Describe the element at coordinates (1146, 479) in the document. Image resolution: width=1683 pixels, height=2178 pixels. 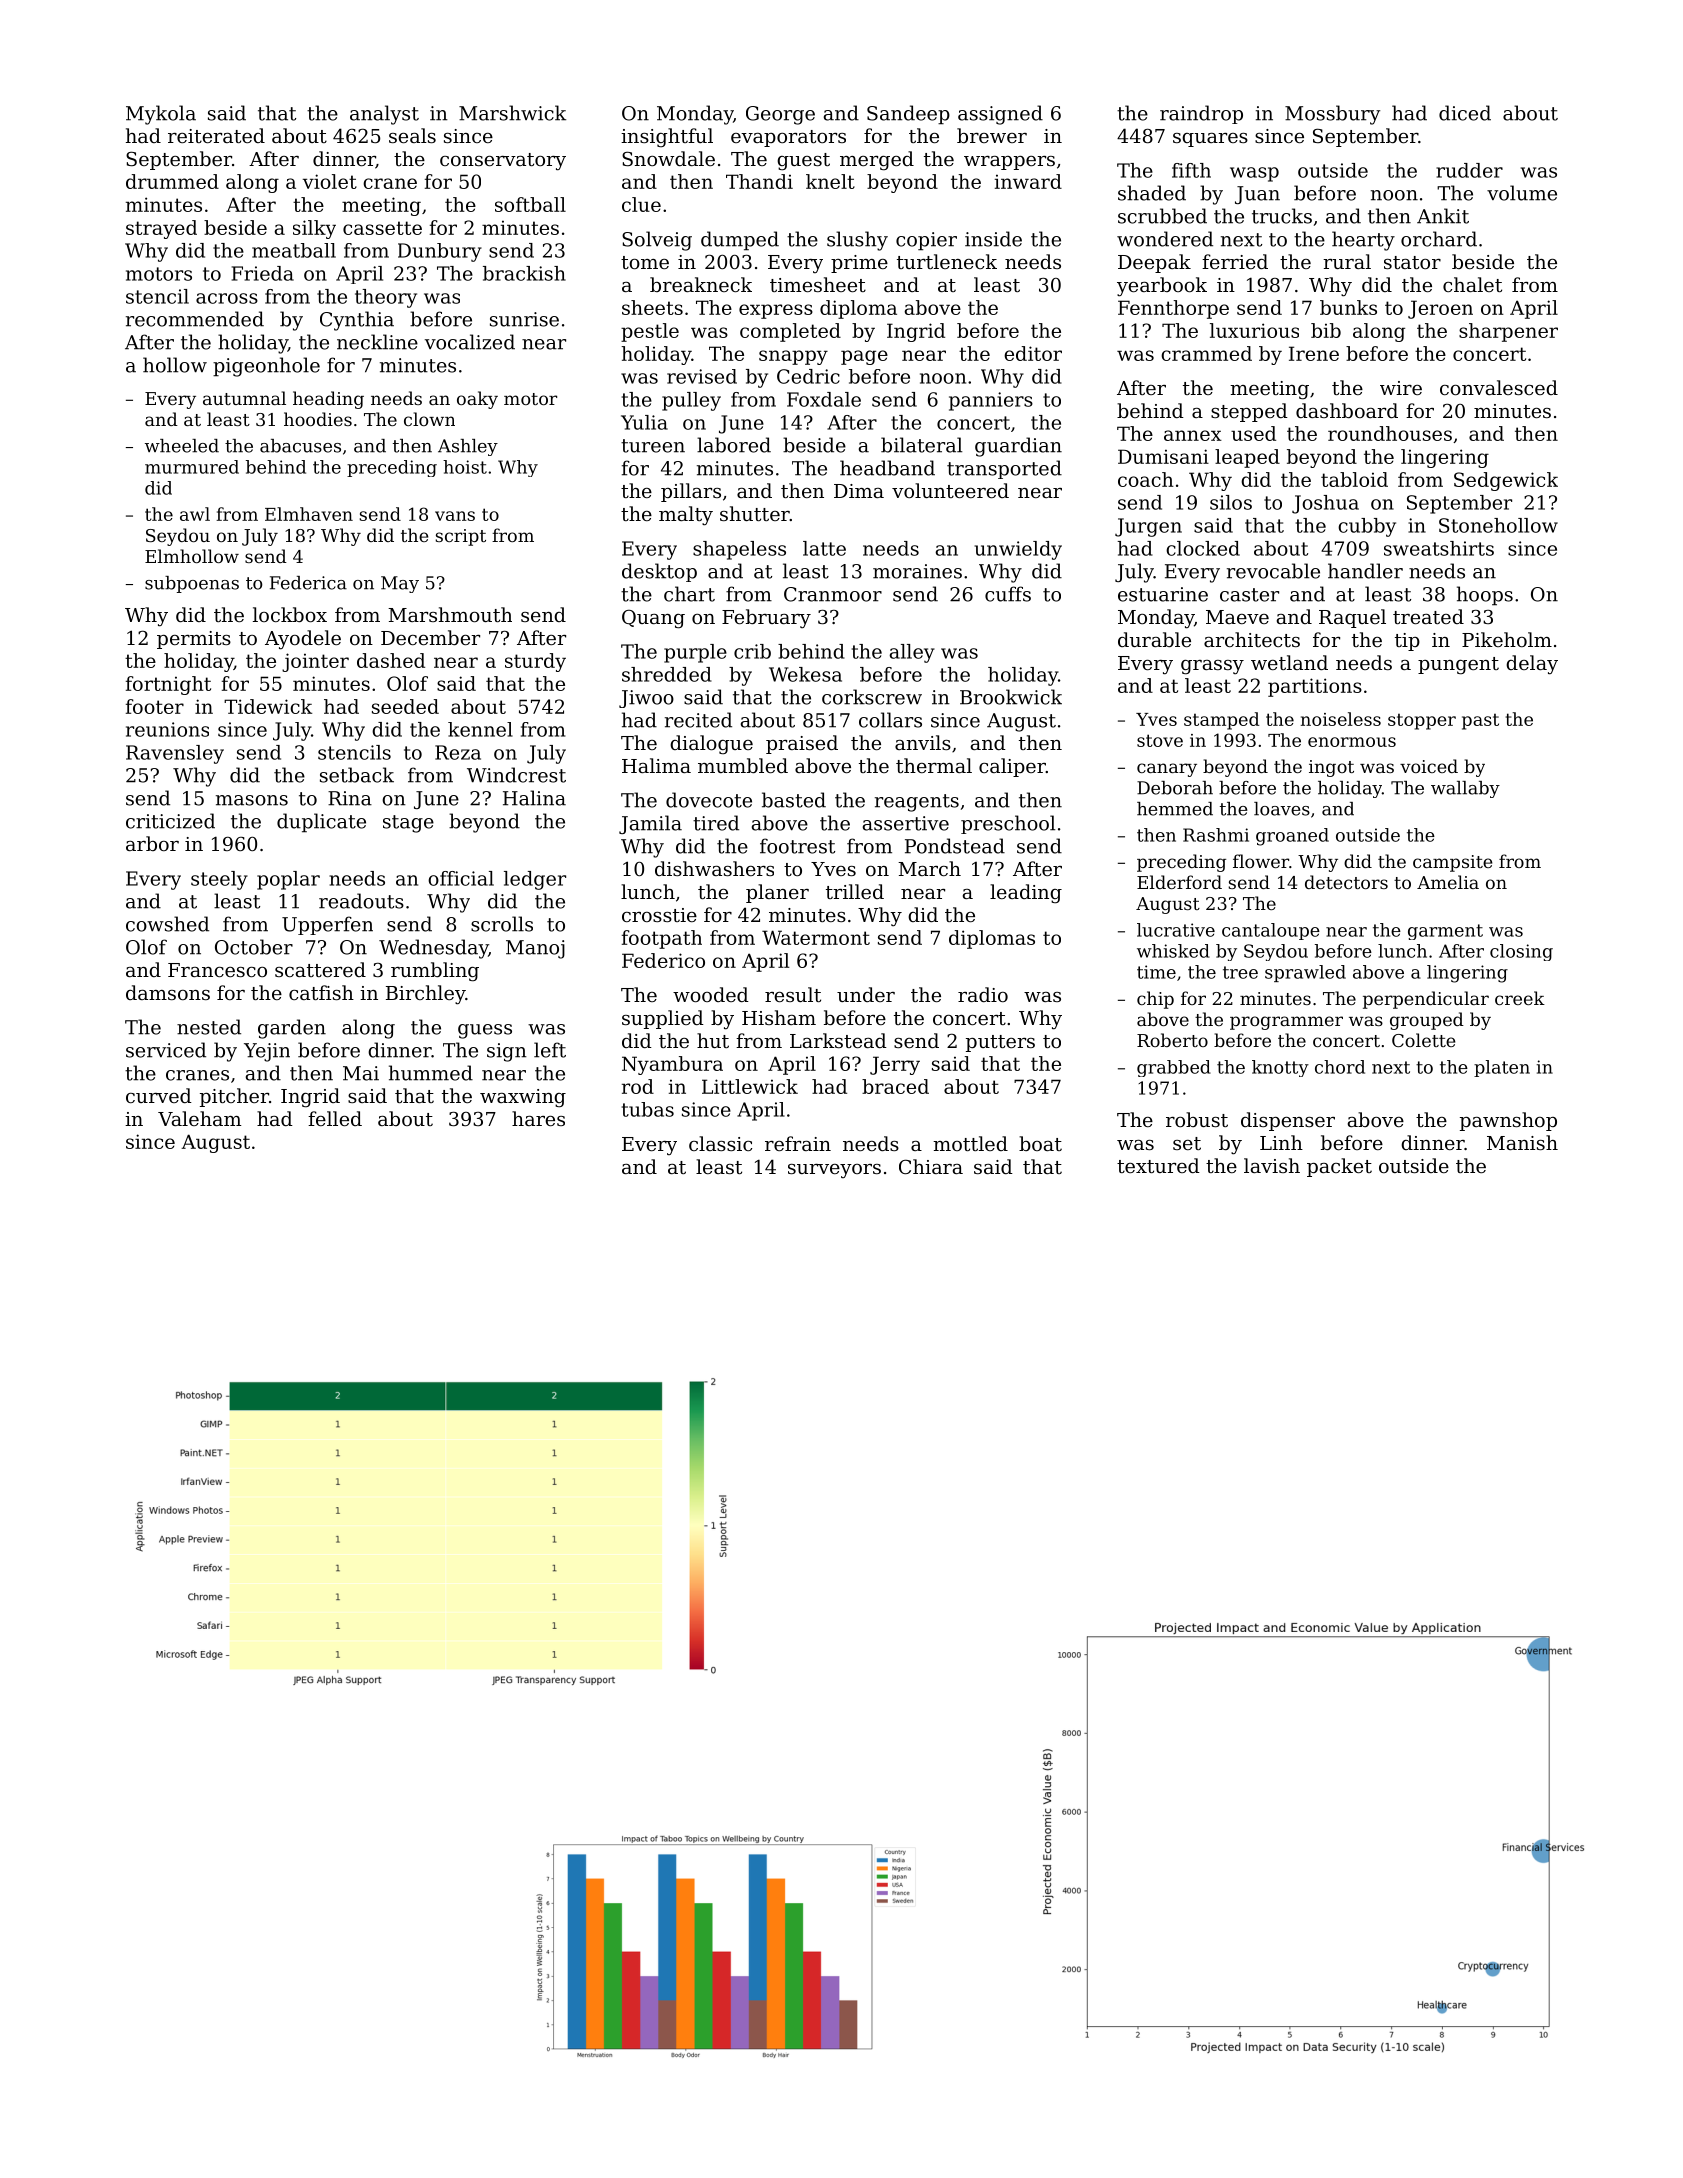
I see `coach` at that location.
